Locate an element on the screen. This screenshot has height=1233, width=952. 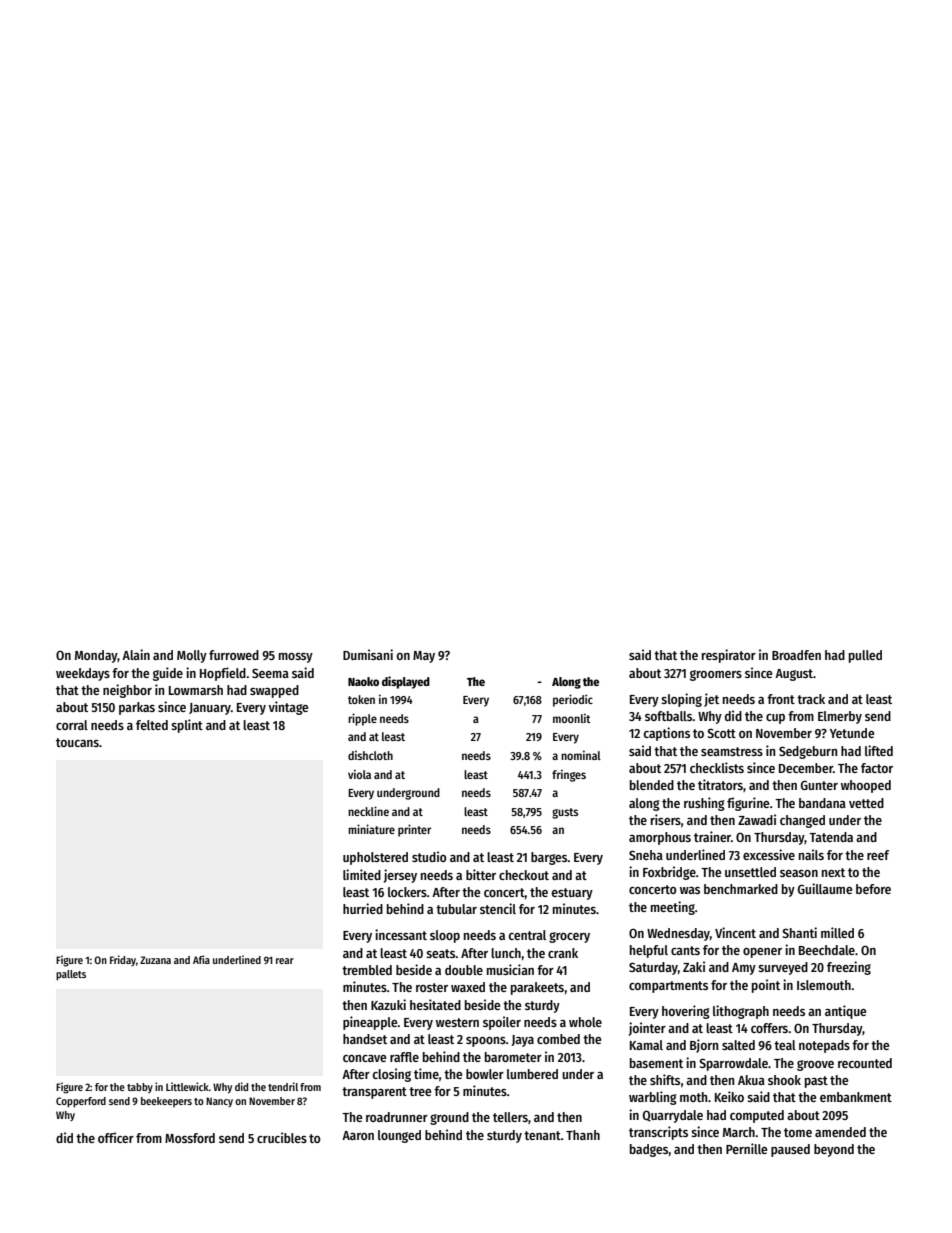
jet is located at coordinates (711, 700).
